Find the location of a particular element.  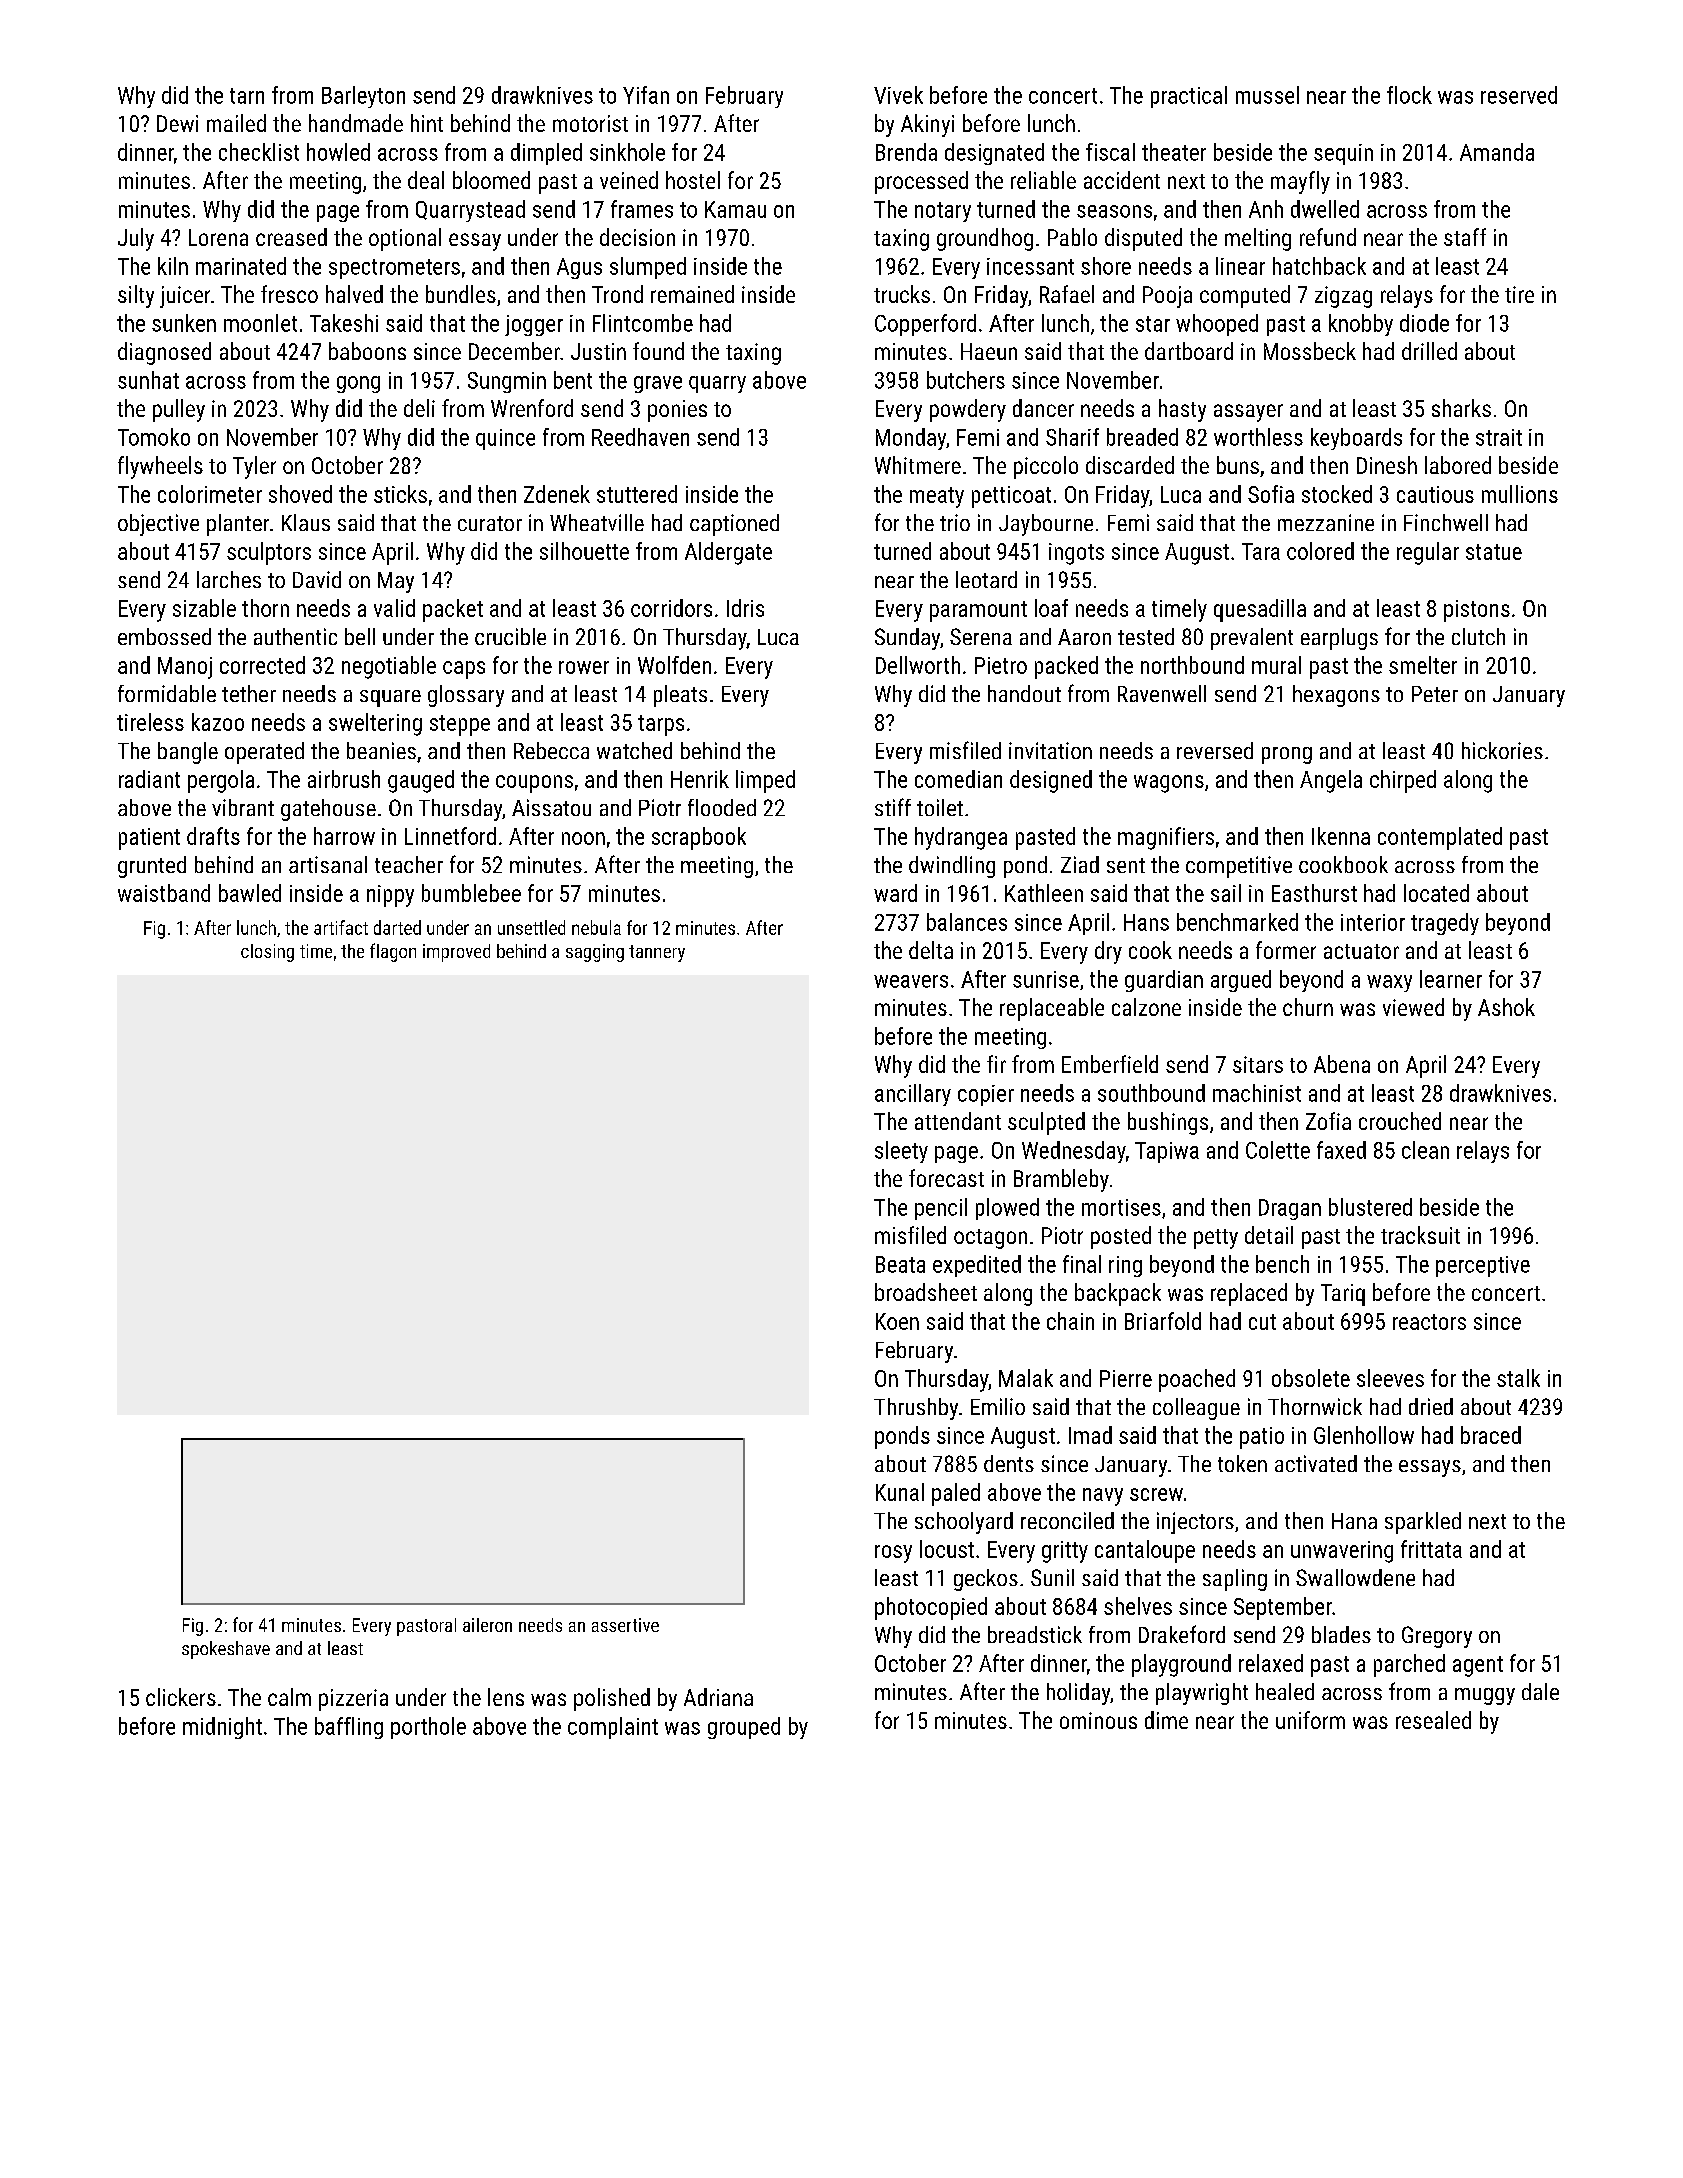

staff is located at coordinates (1465, 237).
